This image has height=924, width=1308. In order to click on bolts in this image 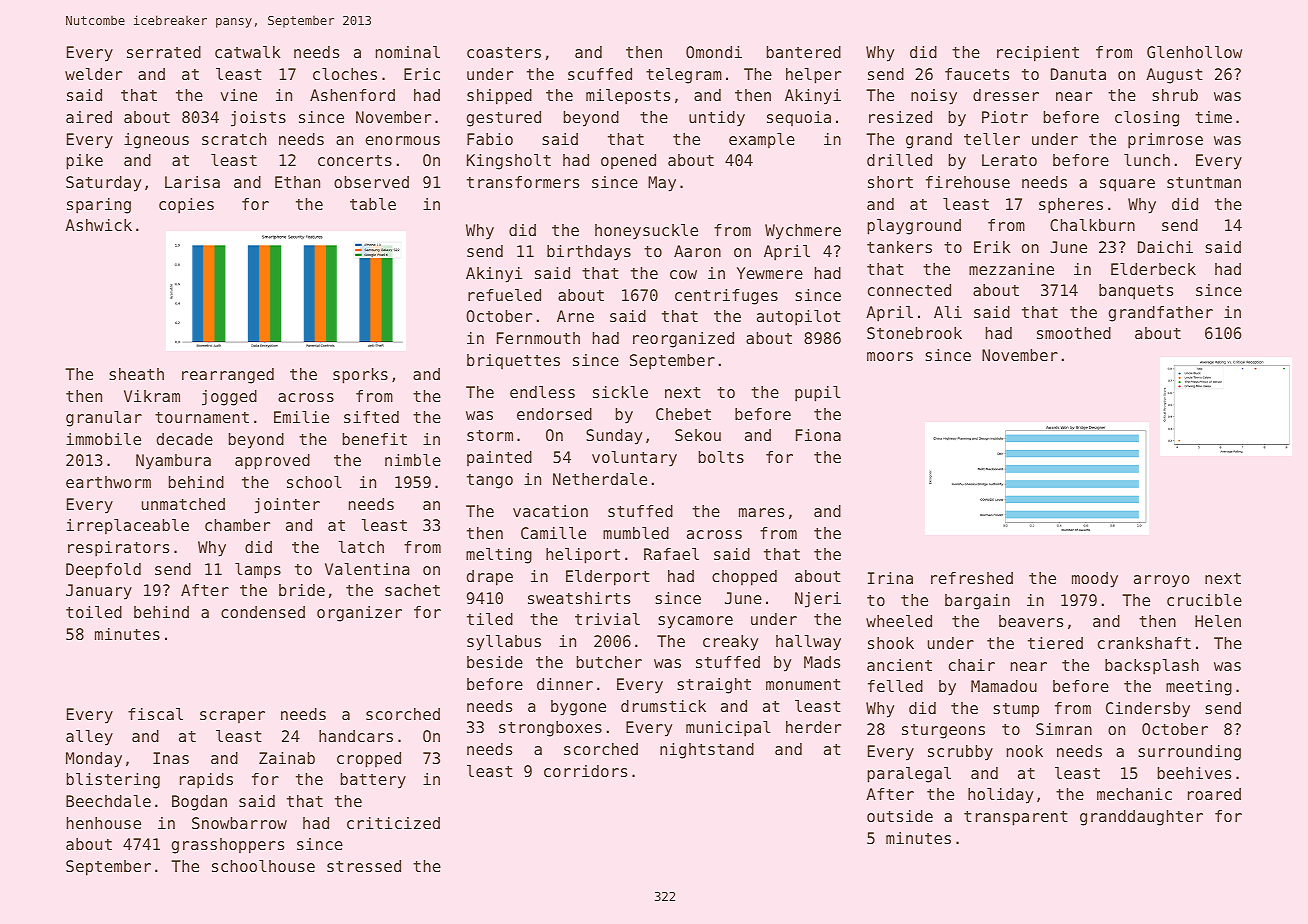, I will do `click(721, 457)`.
